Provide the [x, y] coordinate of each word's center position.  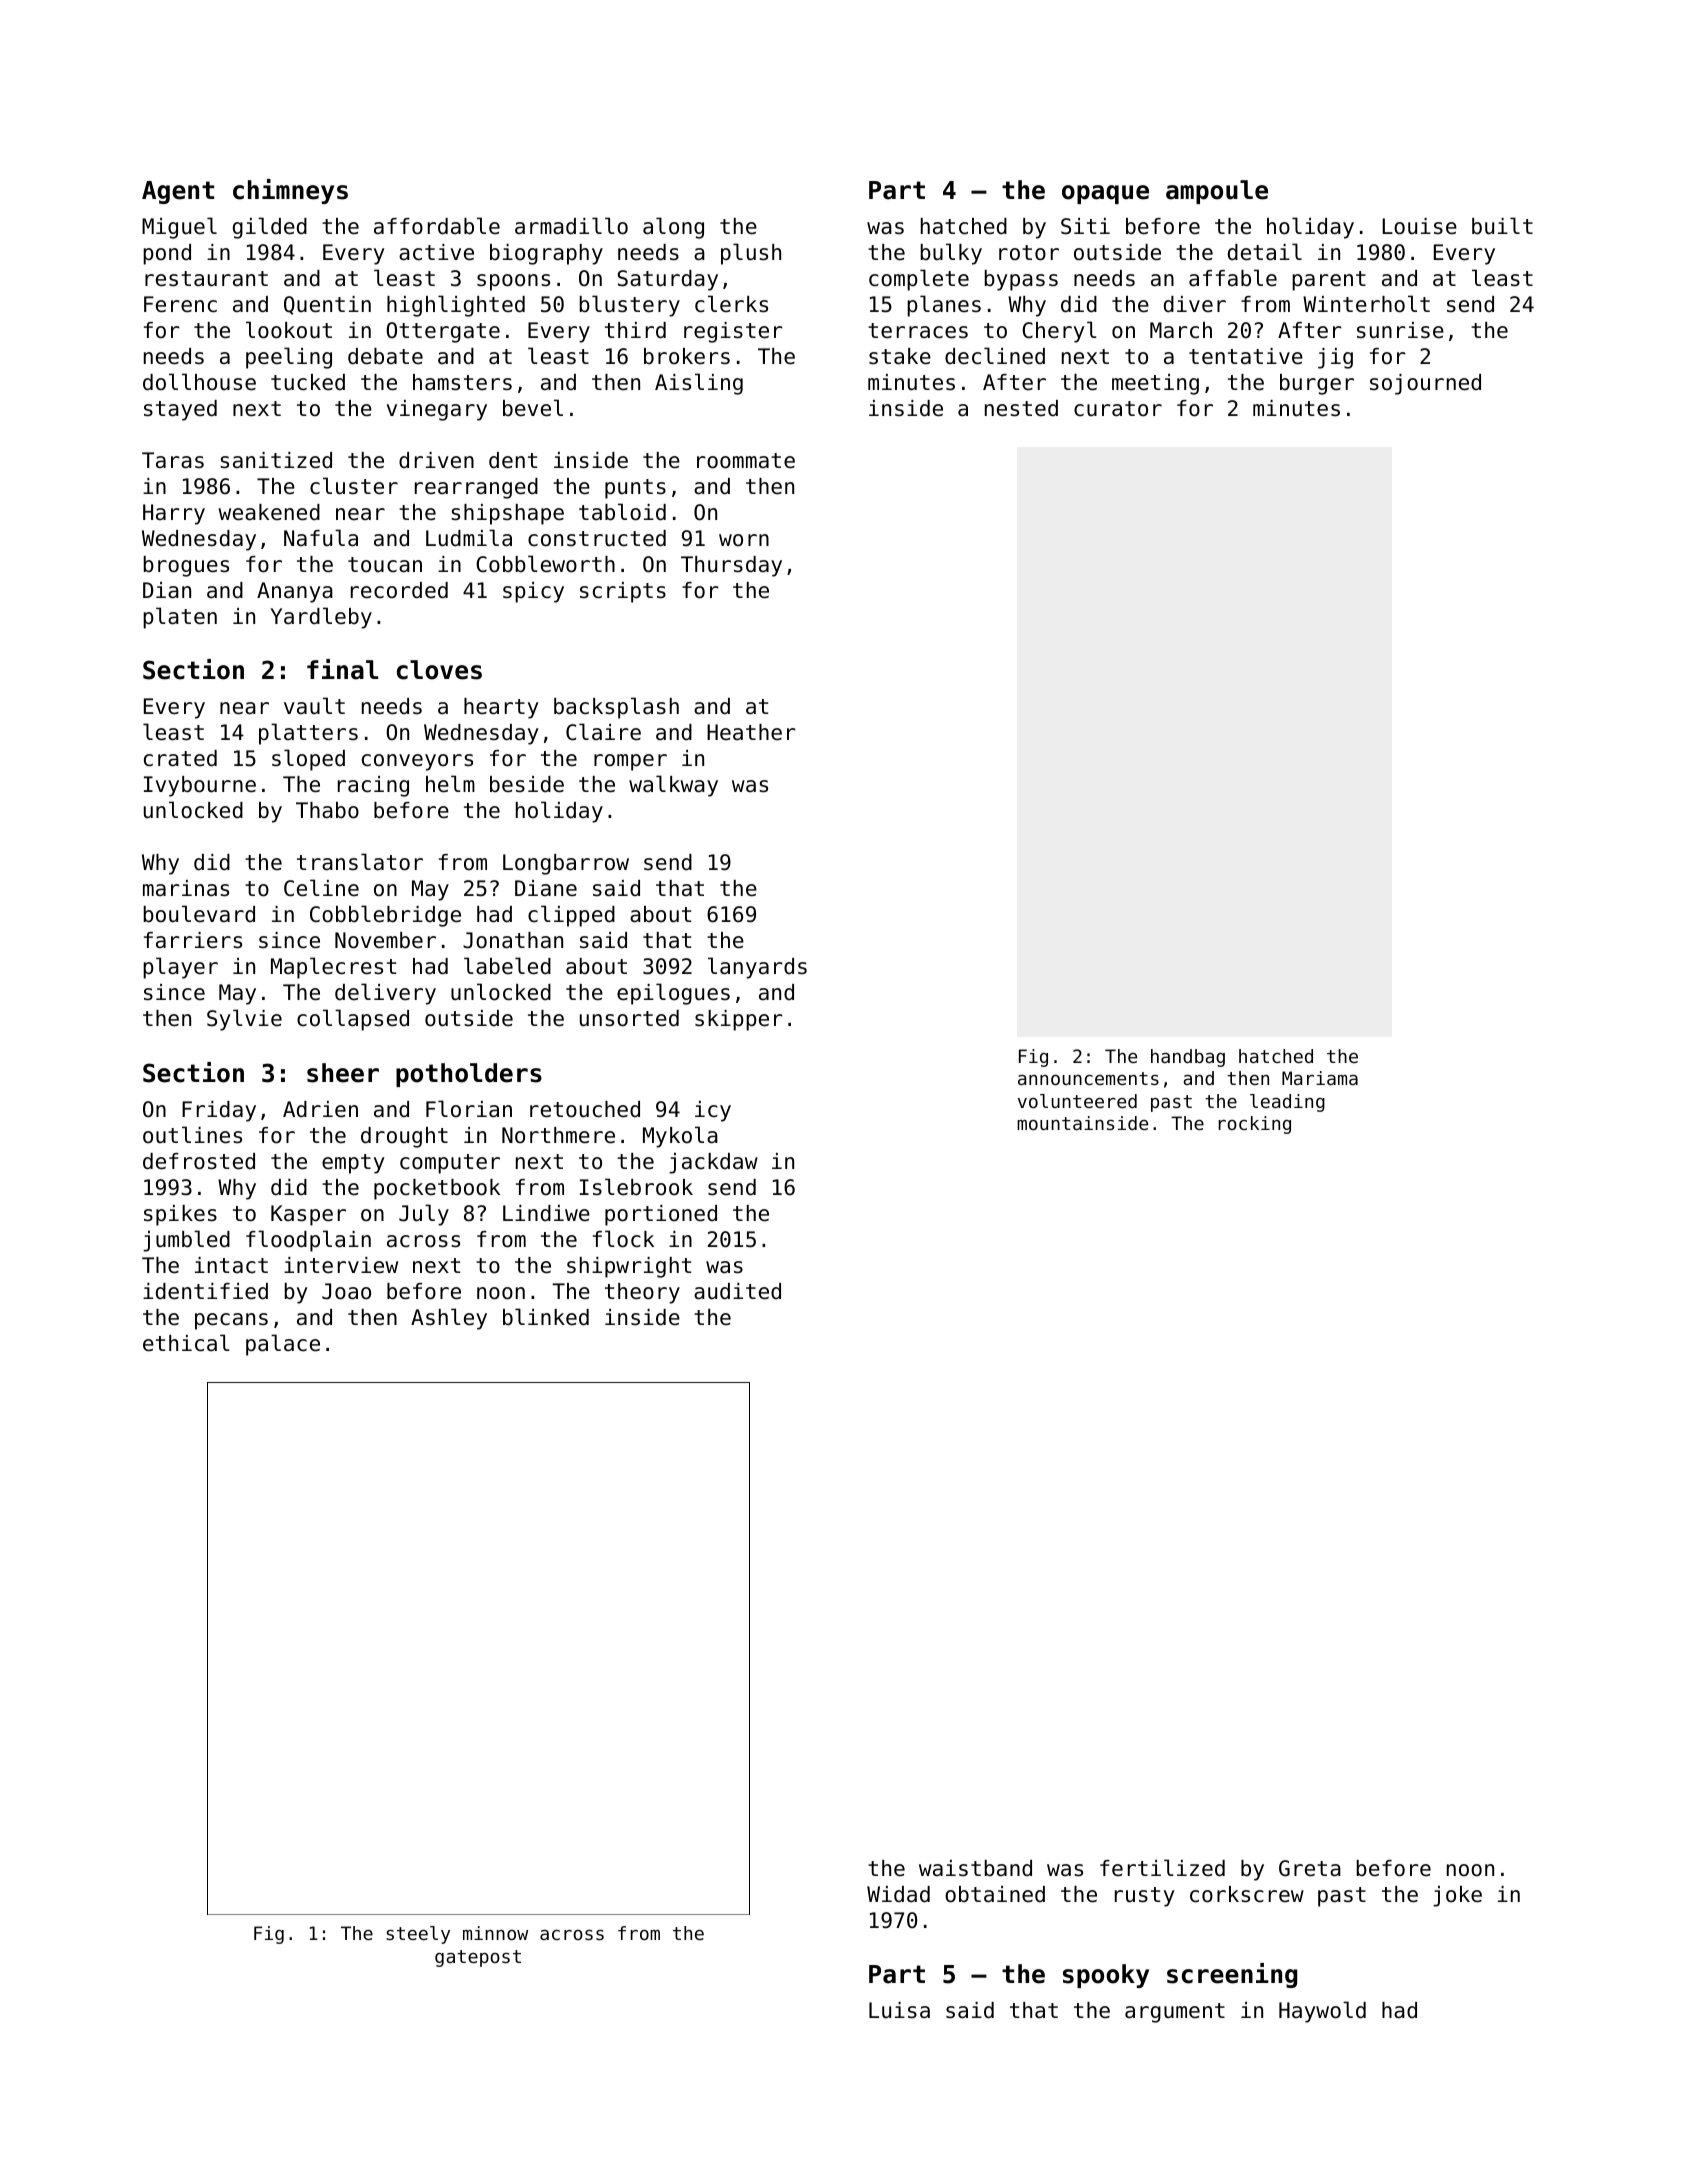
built [1502, 226]
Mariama [1320, 1078]
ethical [186, 1343]
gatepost [478, 1958]
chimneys [290, 191]
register [733, 332]
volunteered [1077, 1101]
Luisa [899, 2010]
